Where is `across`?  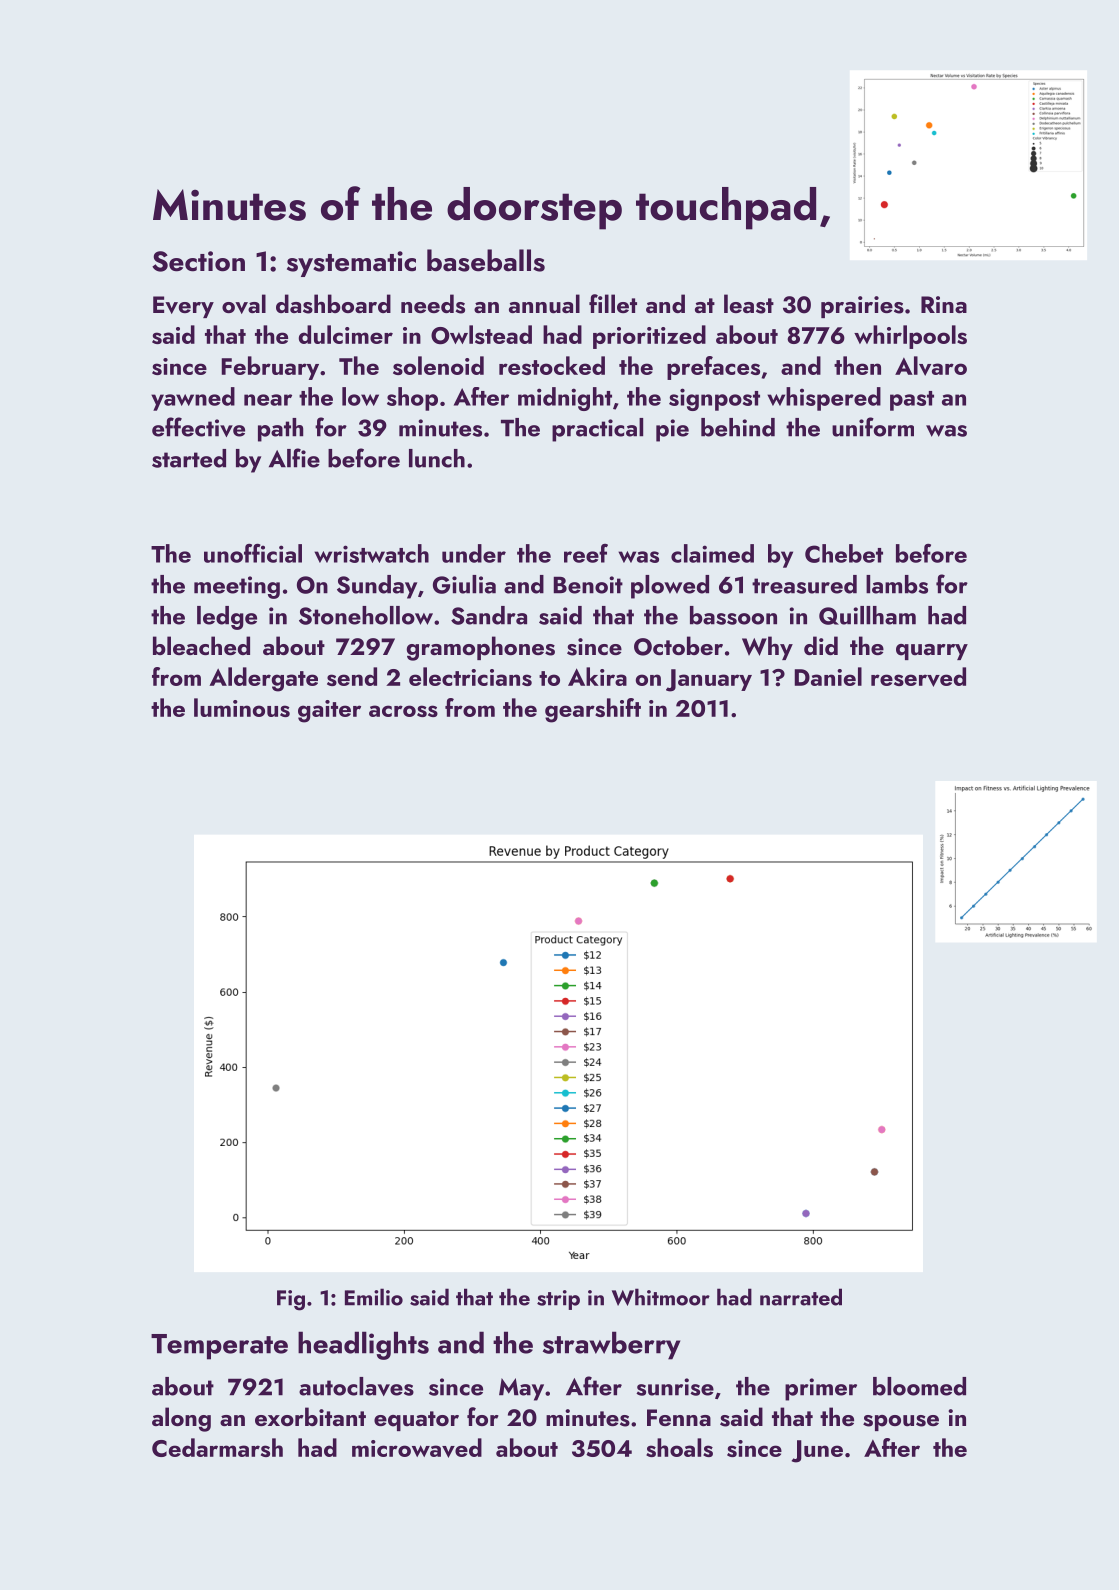 across is located at coordinates (403, 711).
